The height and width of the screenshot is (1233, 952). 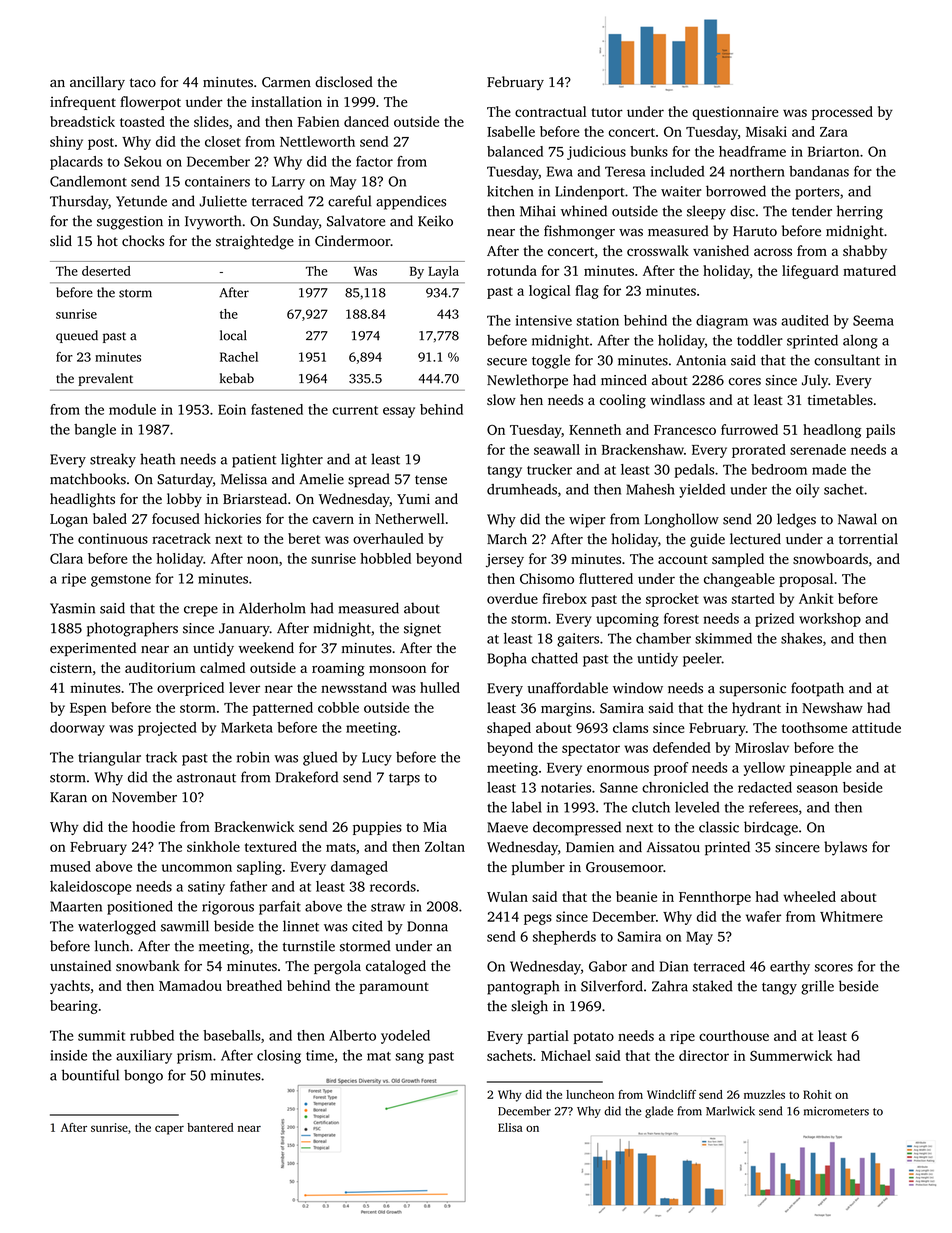 I want to click on Mamadou, so click(x=190, y=985).
